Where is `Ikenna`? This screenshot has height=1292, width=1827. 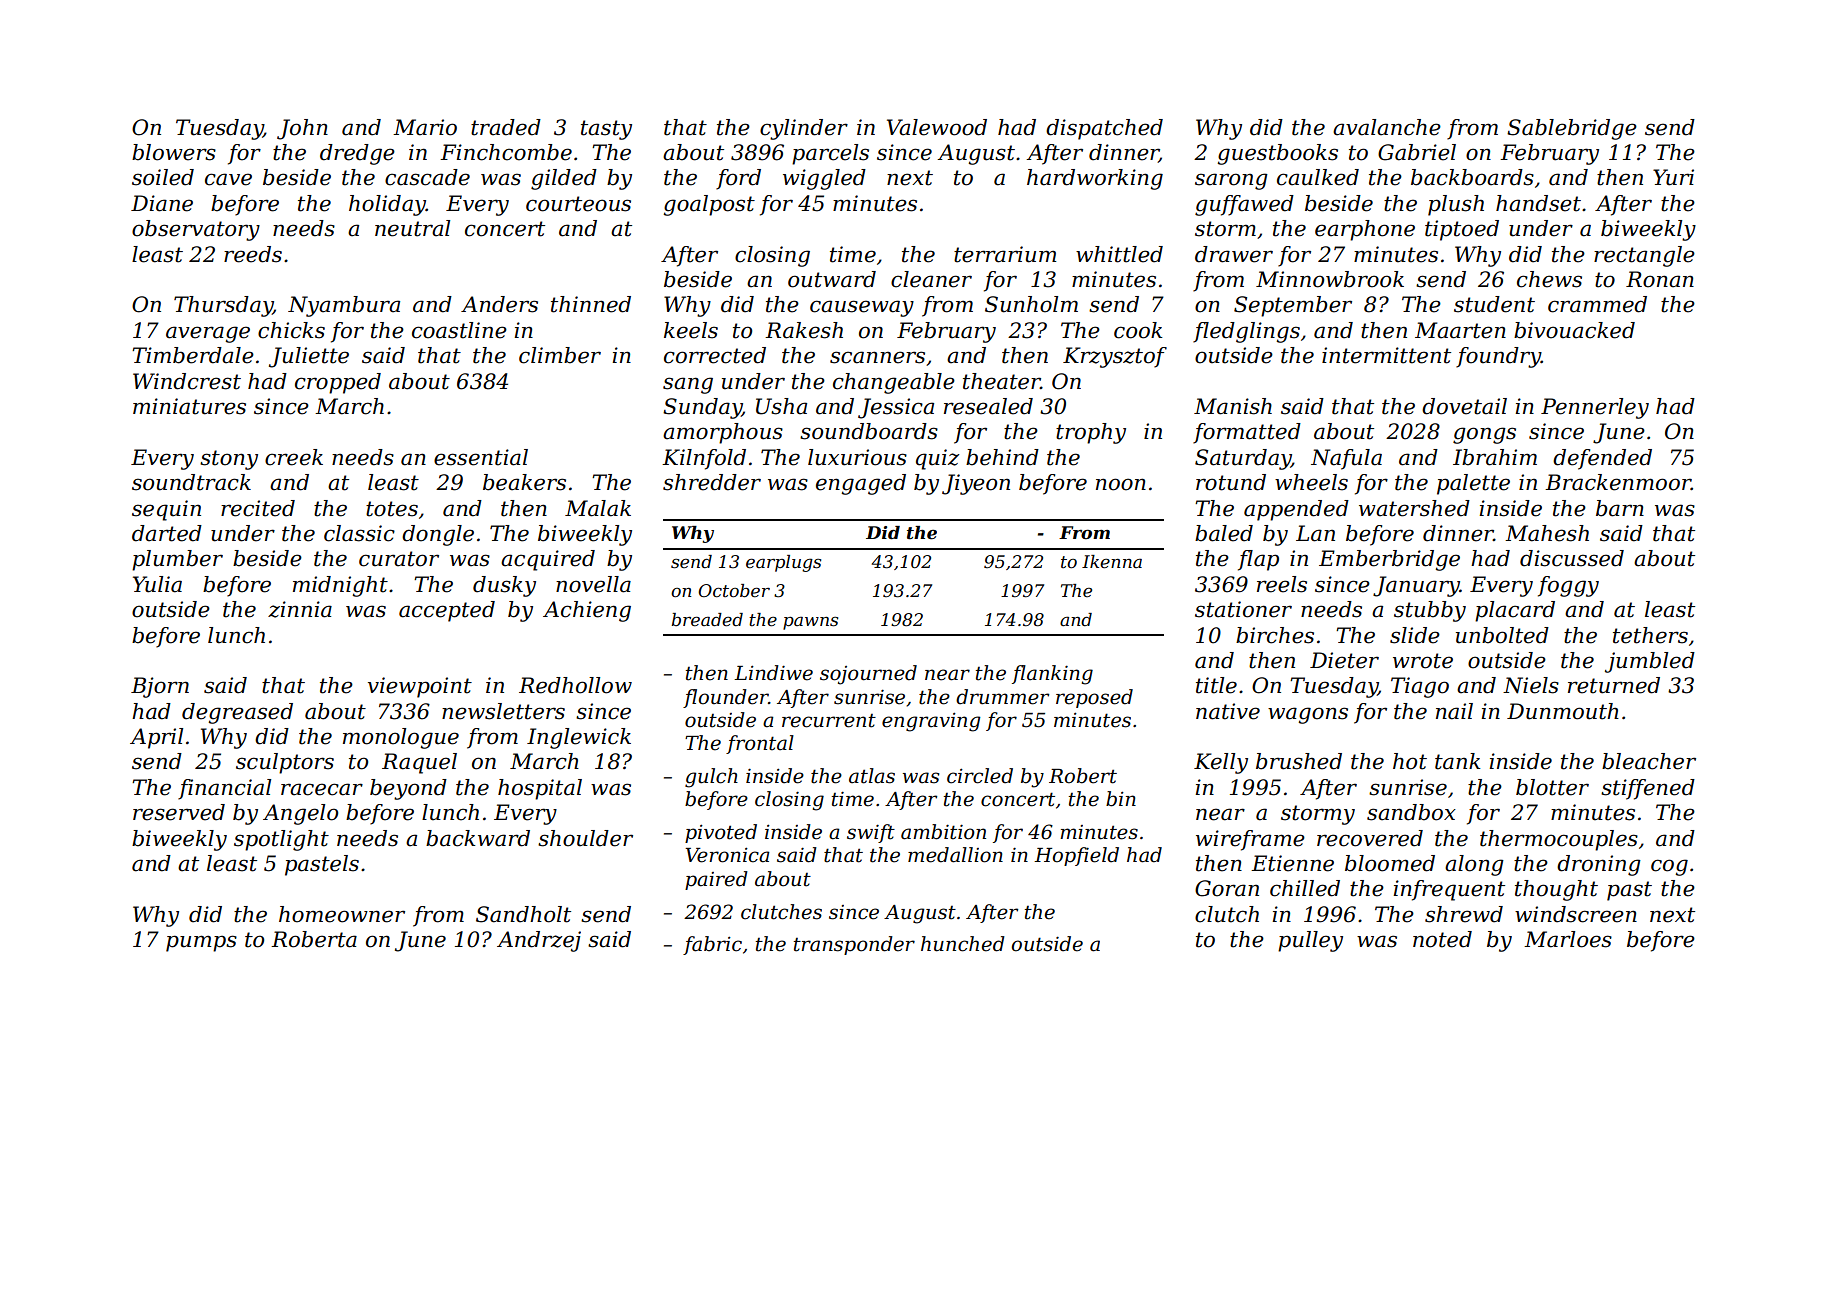 Ikenna is located at coordinates (1112, 562).
